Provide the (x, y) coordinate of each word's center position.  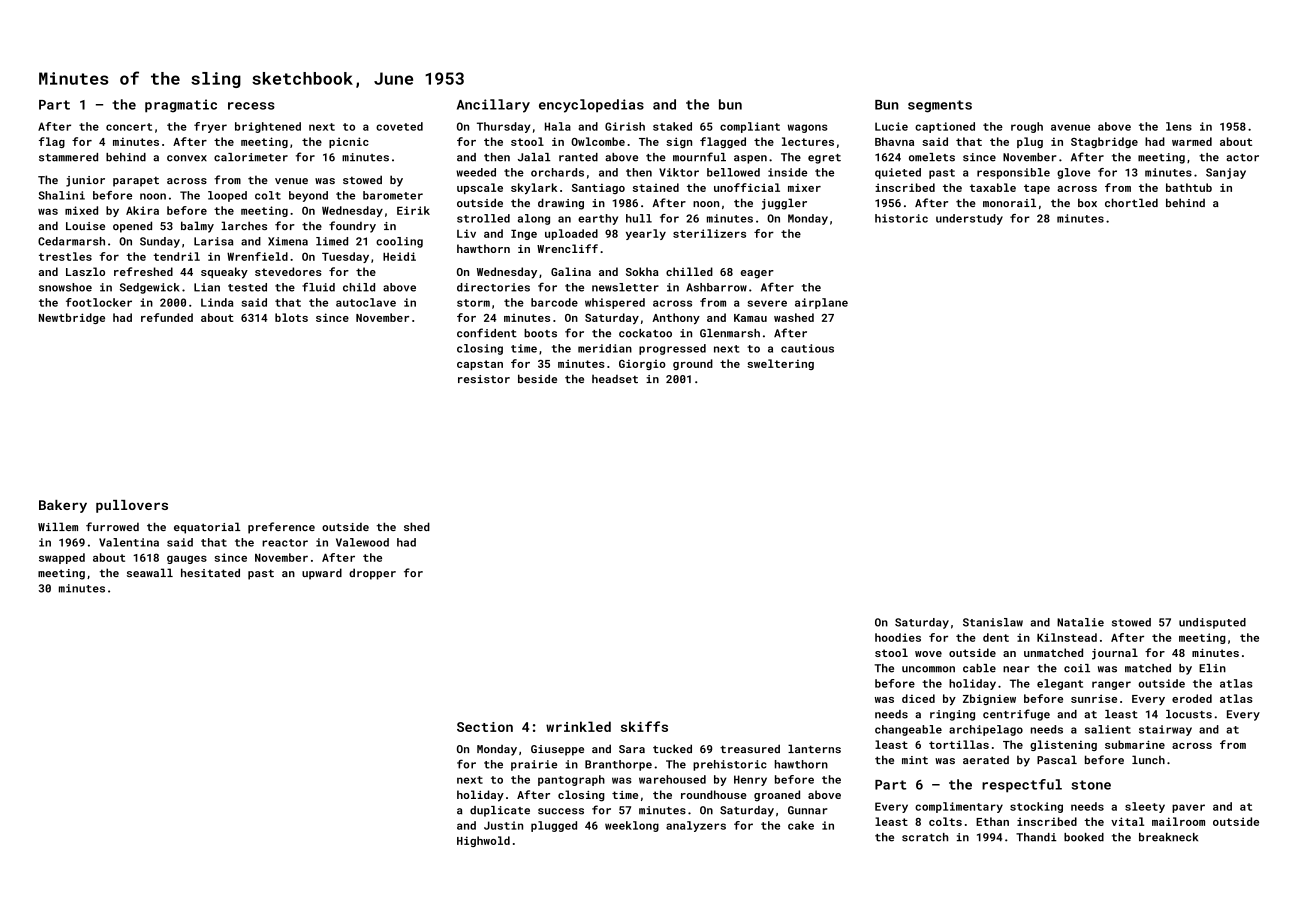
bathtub (1189, 187)
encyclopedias (591, 106)
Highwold (483, 841)
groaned (777, 796)
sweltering (780, 364)
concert (129, 127)
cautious (807, 348)
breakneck (1168, 837)
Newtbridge (72, 318)
